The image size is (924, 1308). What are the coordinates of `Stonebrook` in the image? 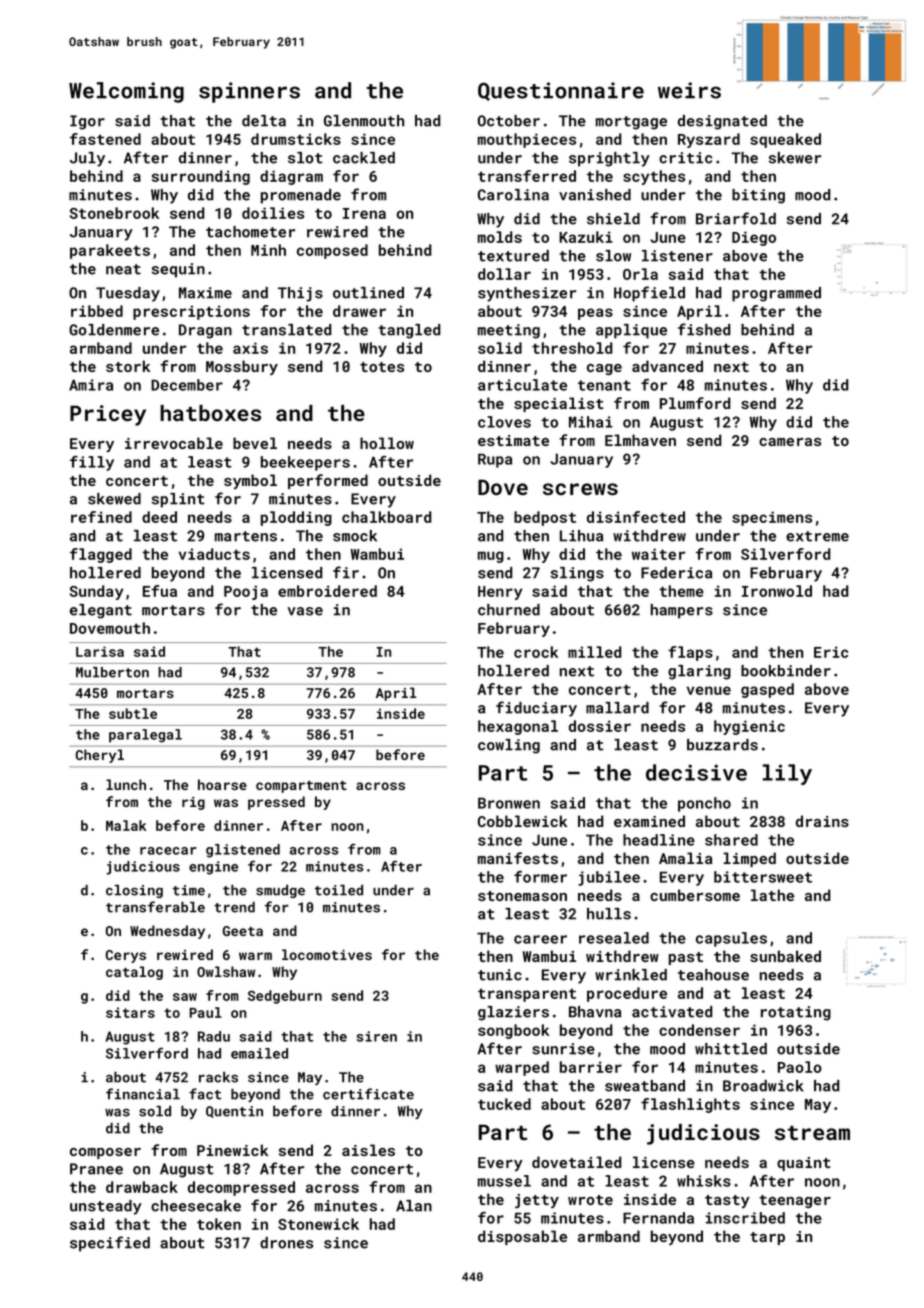 It's located at (114, 213).
